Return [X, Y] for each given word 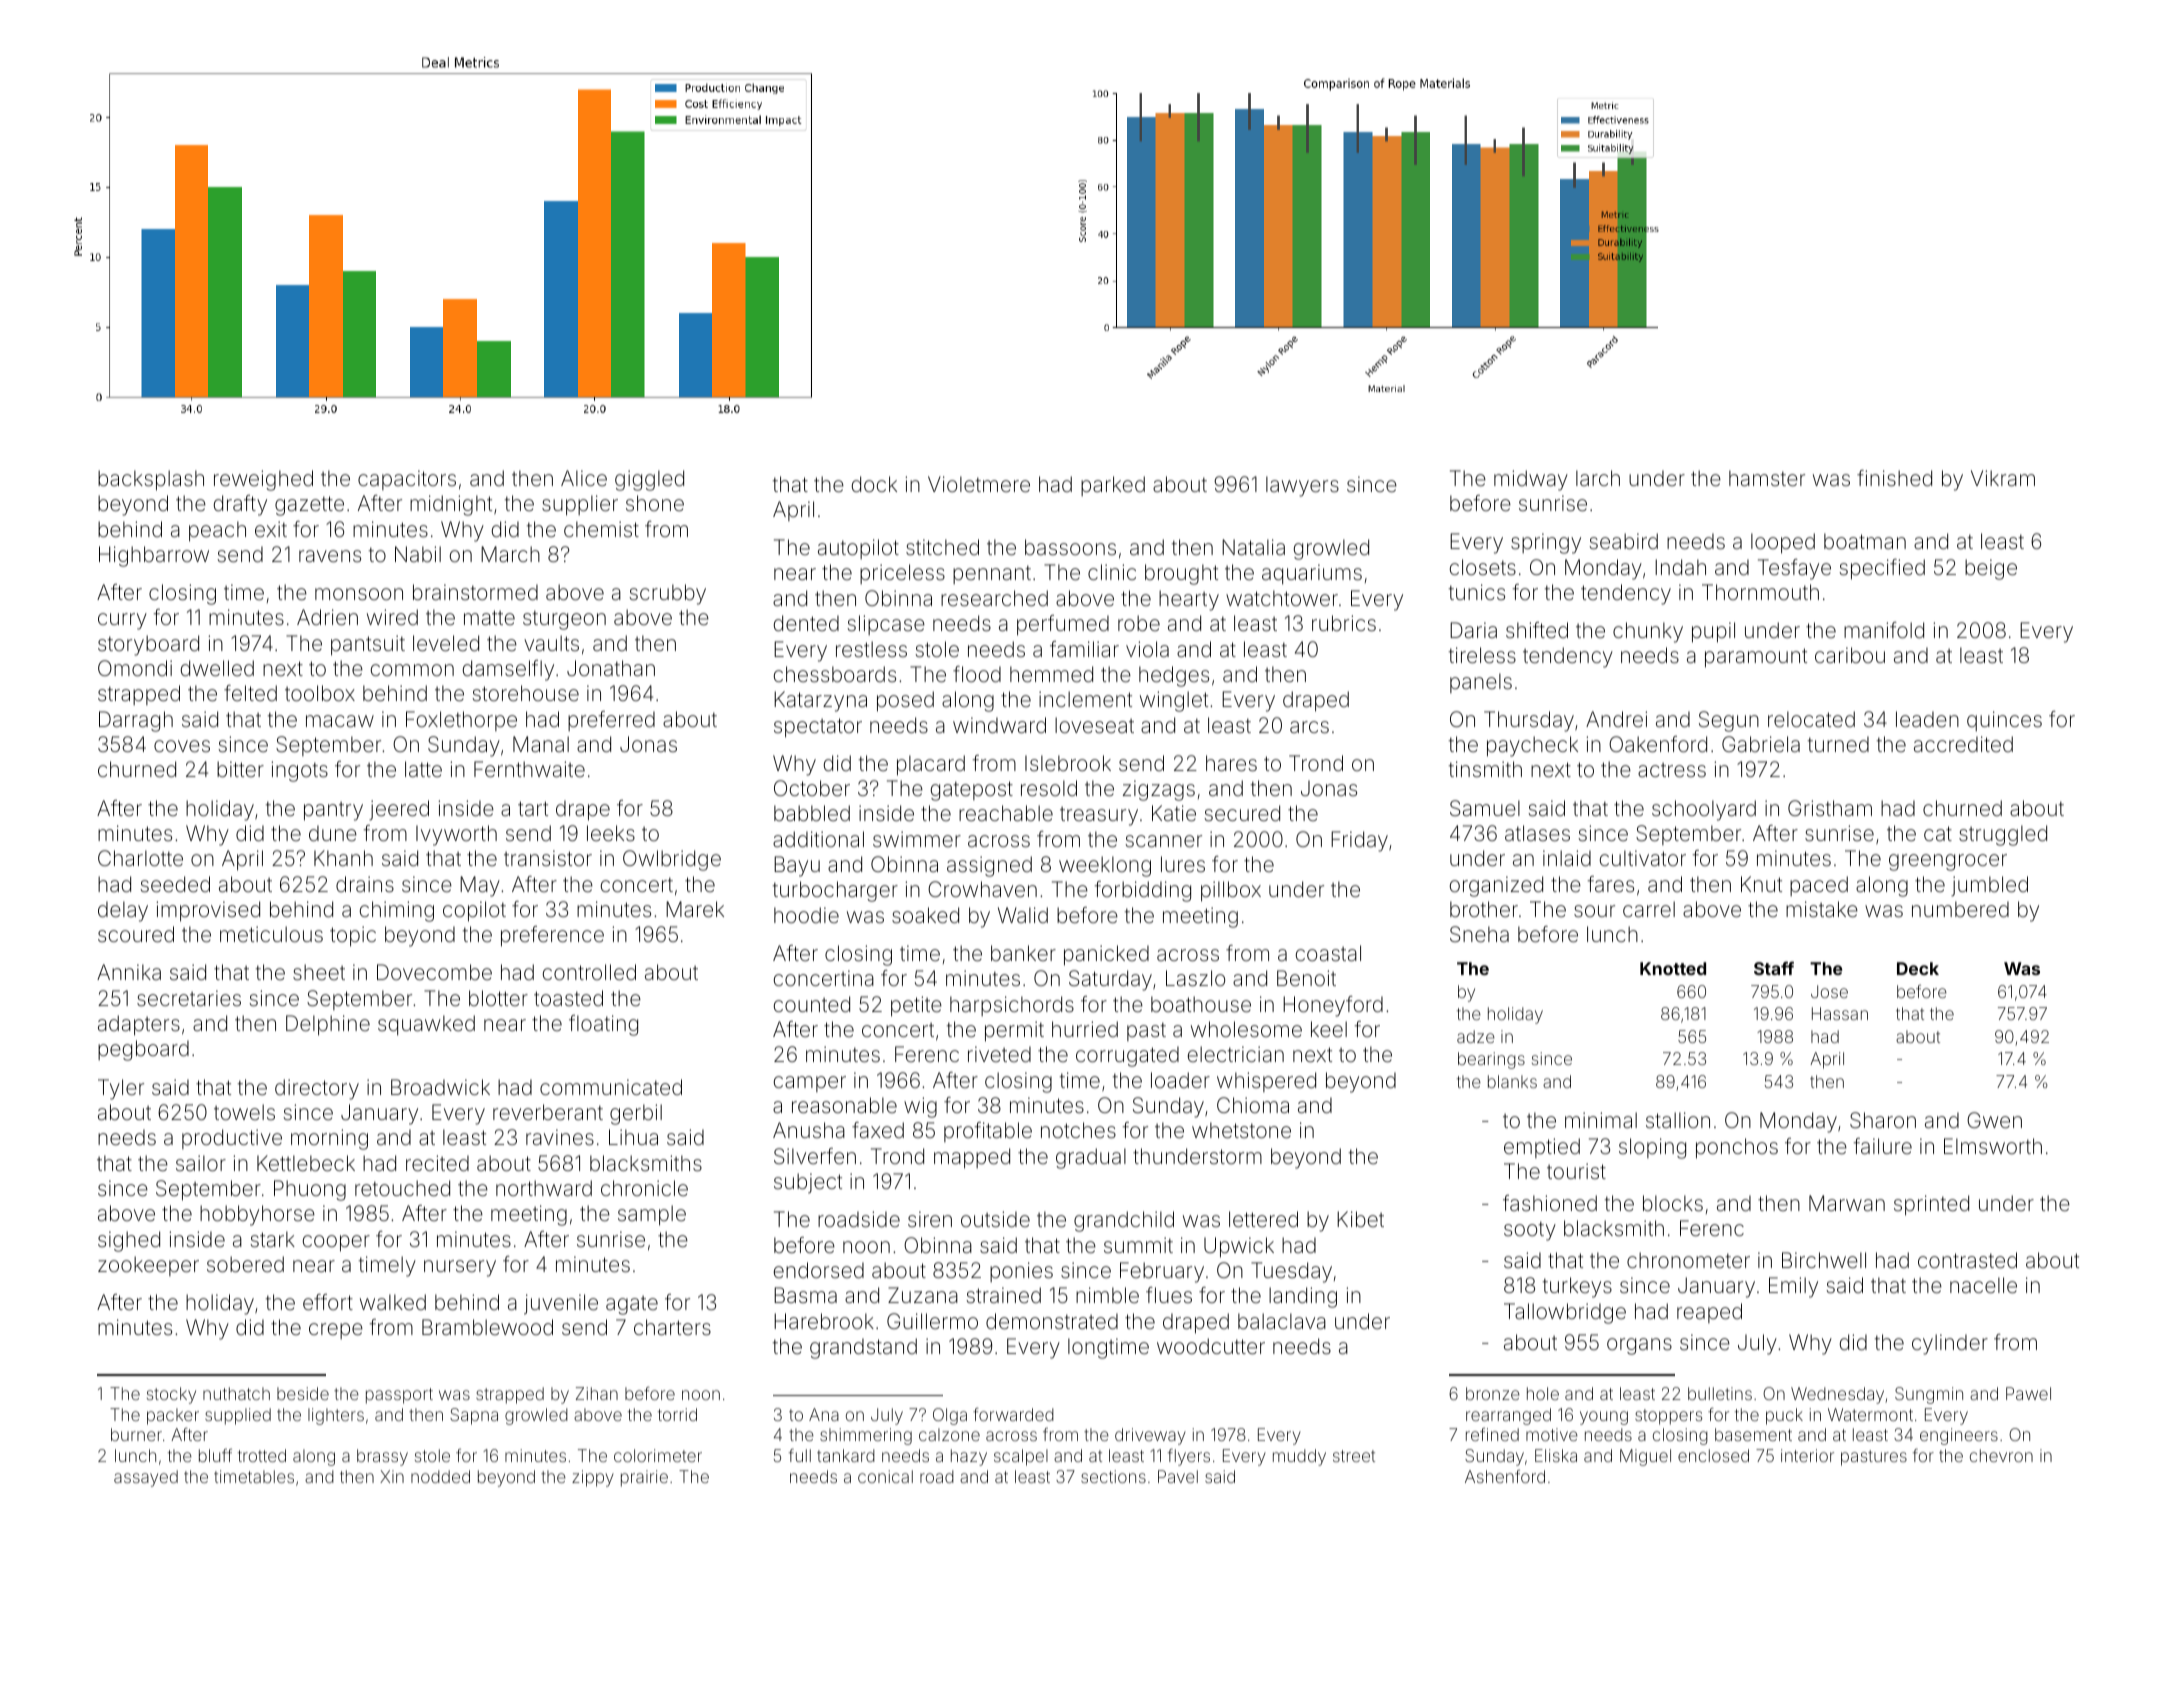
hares [1231, 763]
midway [1531, 480]
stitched [942, 547]
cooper [336, 1243]
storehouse [525, 693]
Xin [392, 1476]
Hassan [1840, 1013]
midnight [451, 505]
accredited [1963, 744]
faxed [878, 1130]
